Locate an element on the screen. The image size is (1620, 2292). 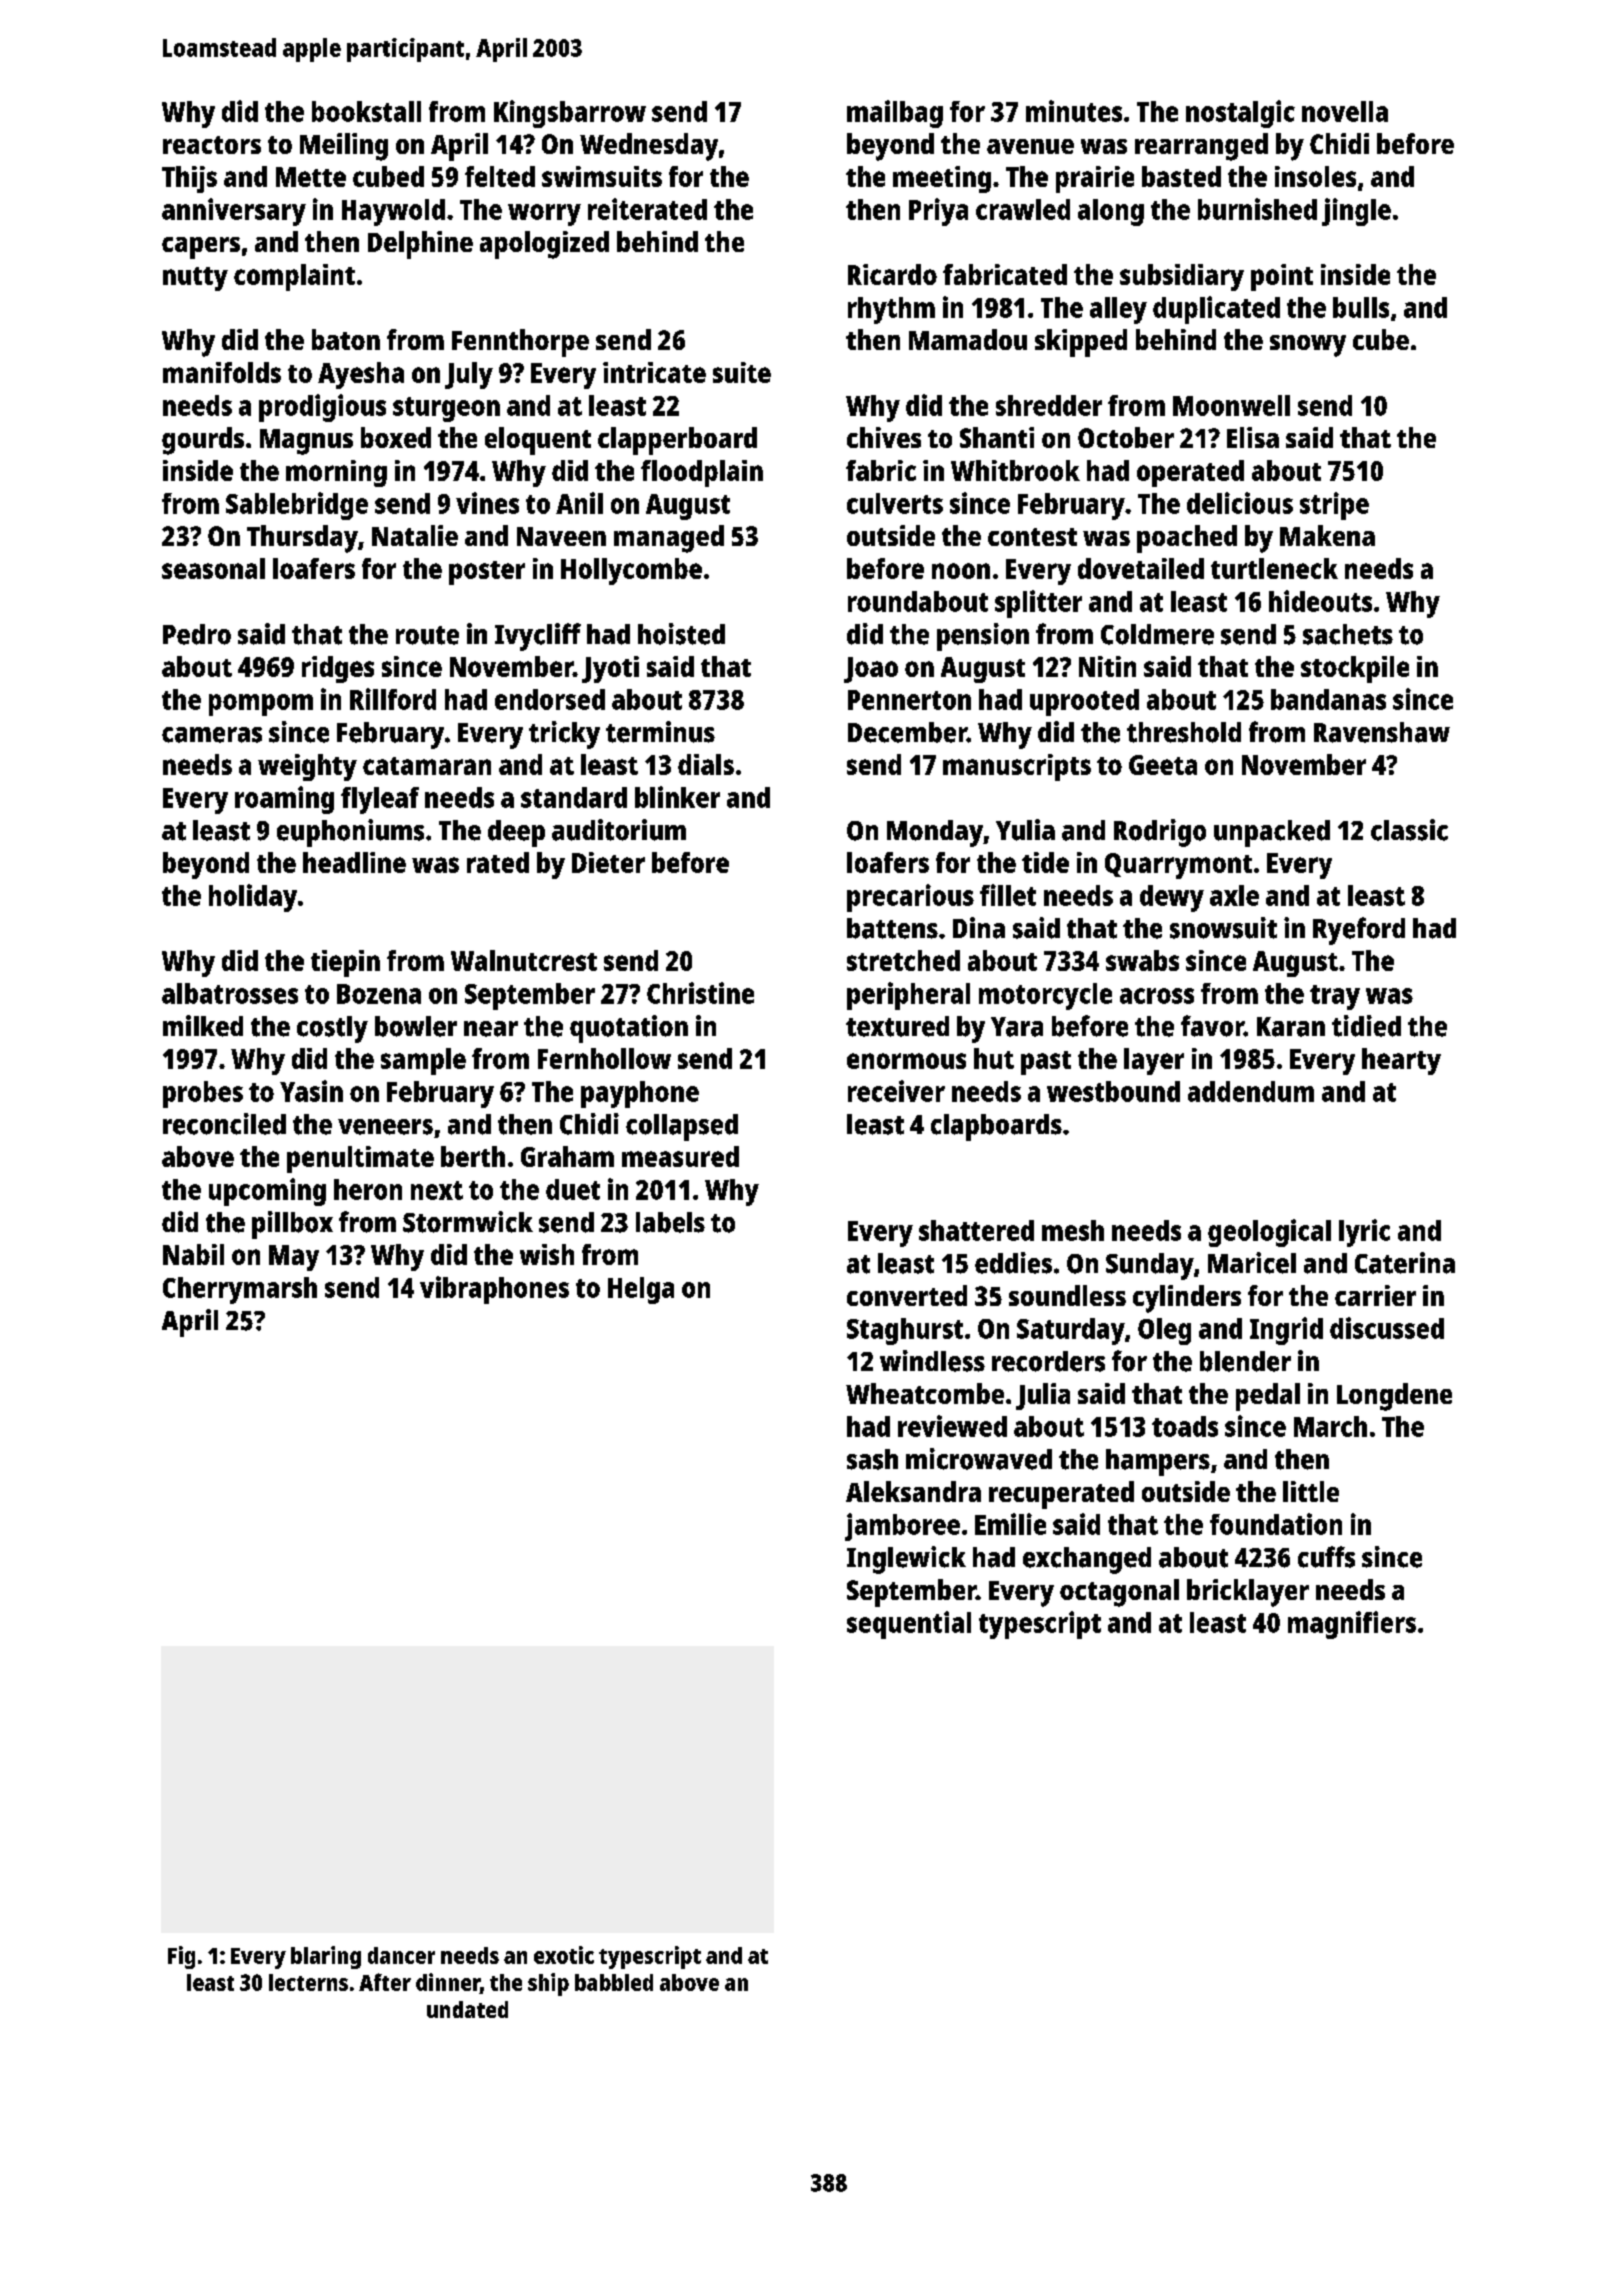
Fig is located at coordinates (181, 1957).
